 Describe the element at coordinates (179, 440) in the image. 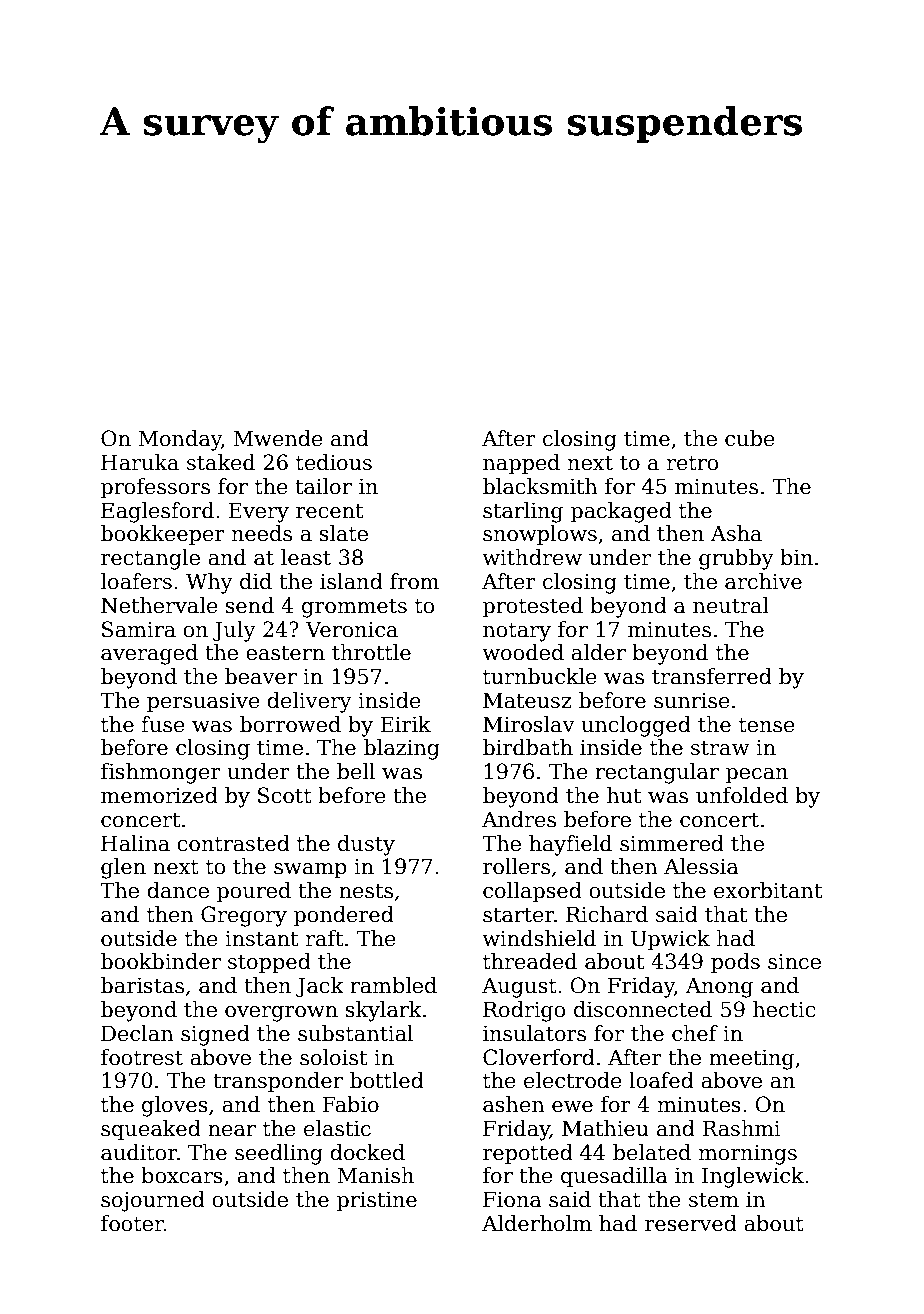

I see `Monday` at that location.
